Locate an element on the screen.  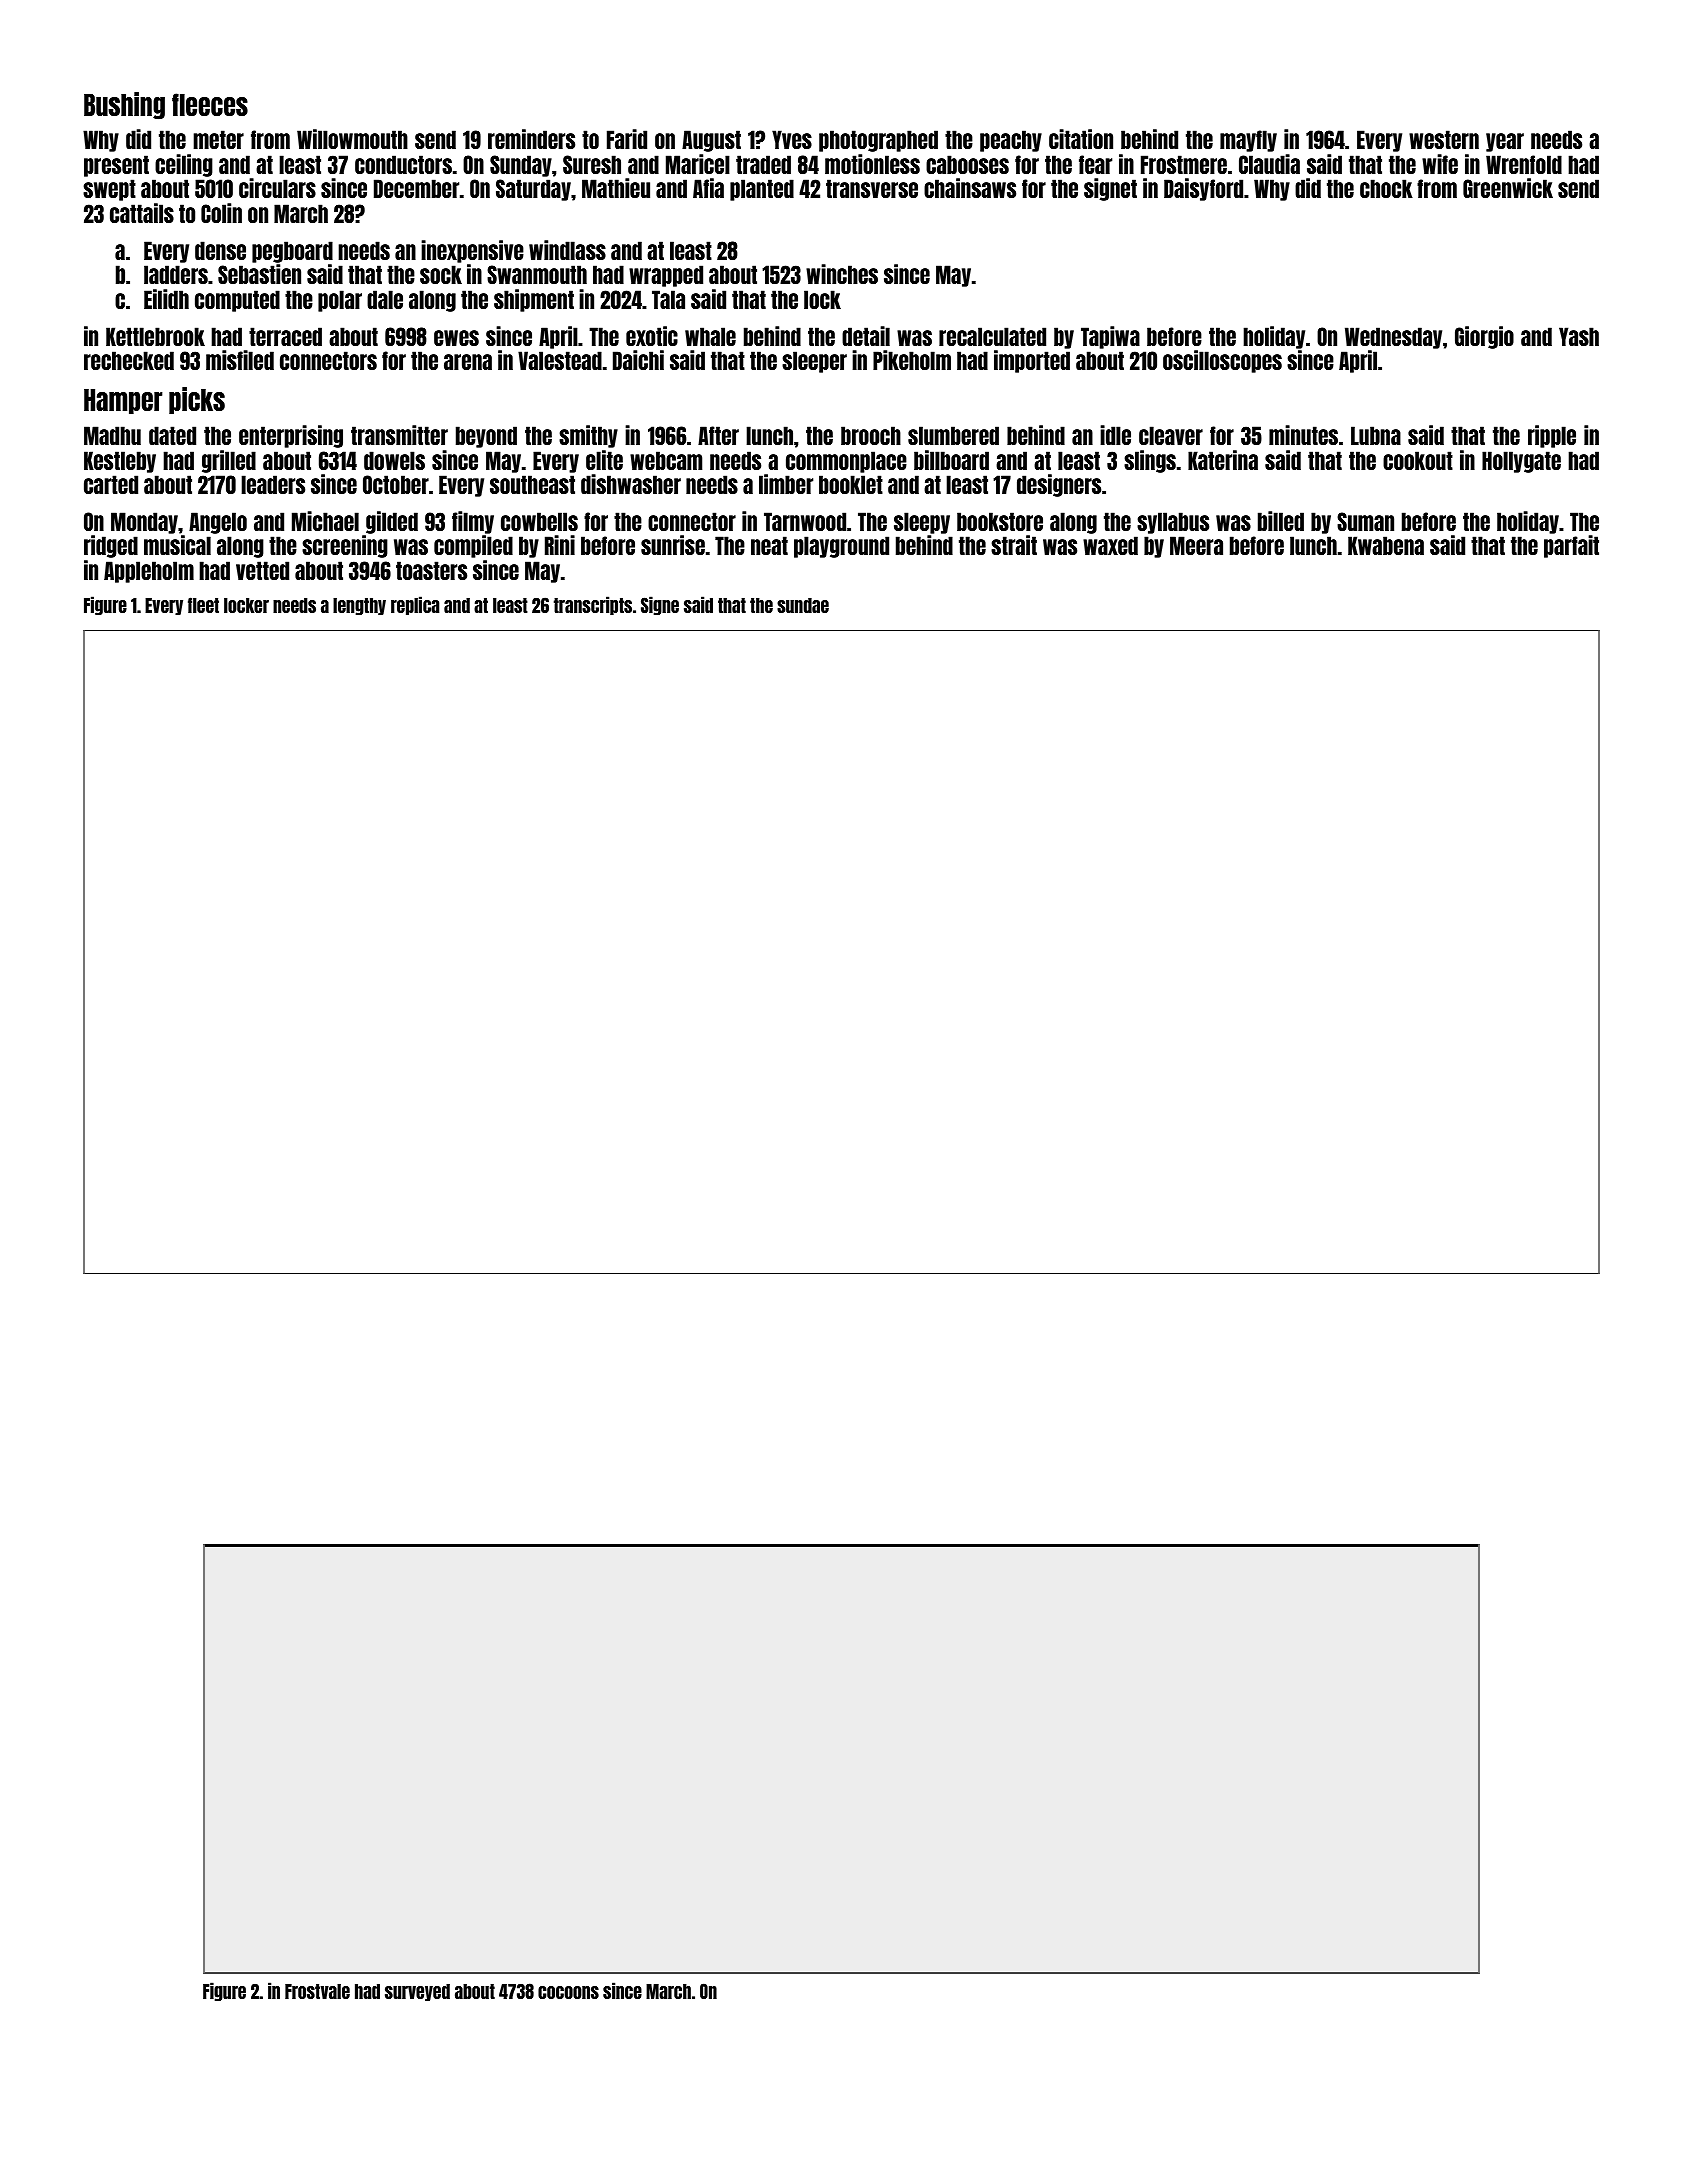
western is located at coordinates (1444, 139).
